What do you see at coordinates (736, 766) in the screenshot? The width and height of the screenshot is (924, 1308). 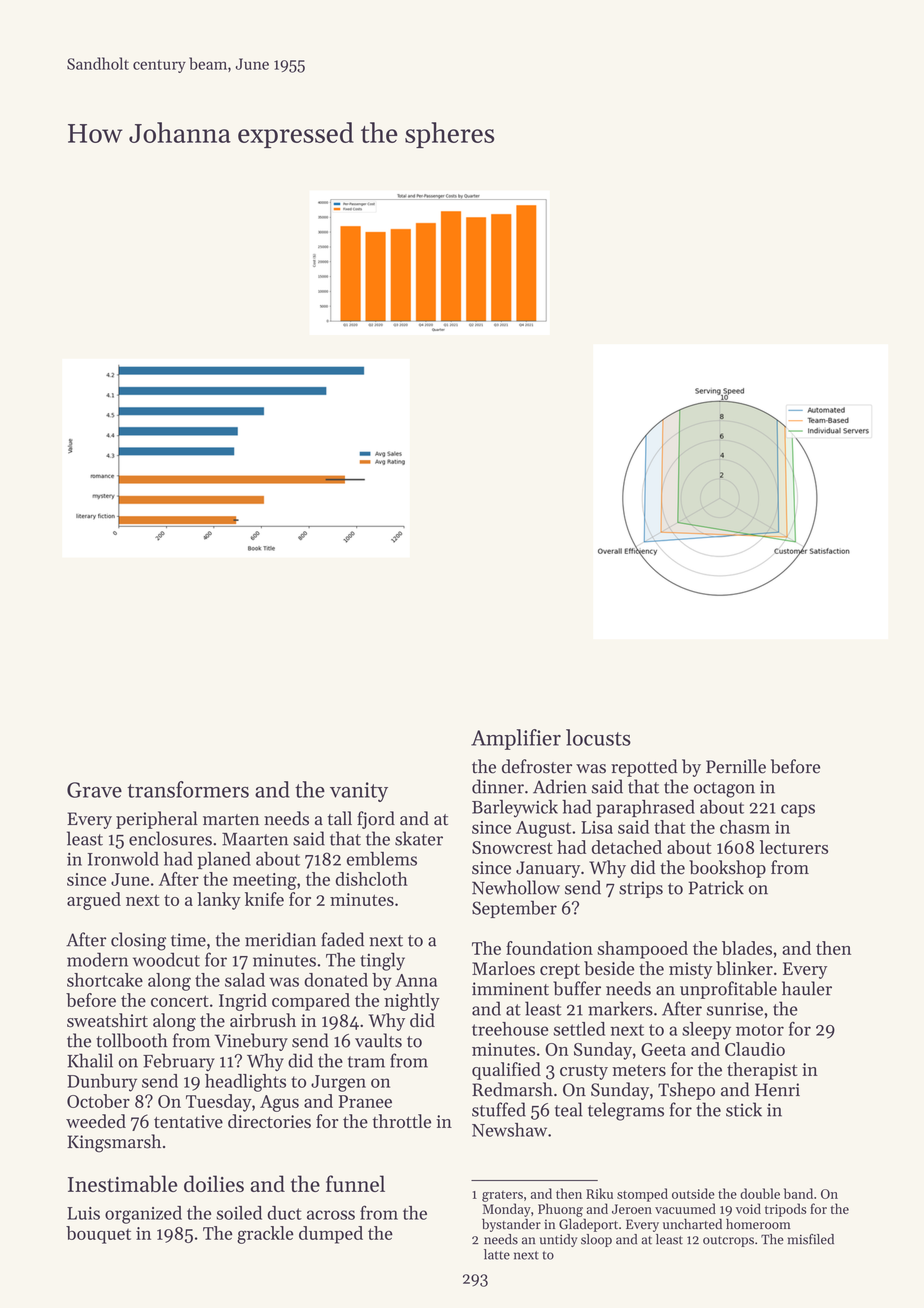 I see `Pernille` at bounding box center [736, 766].
